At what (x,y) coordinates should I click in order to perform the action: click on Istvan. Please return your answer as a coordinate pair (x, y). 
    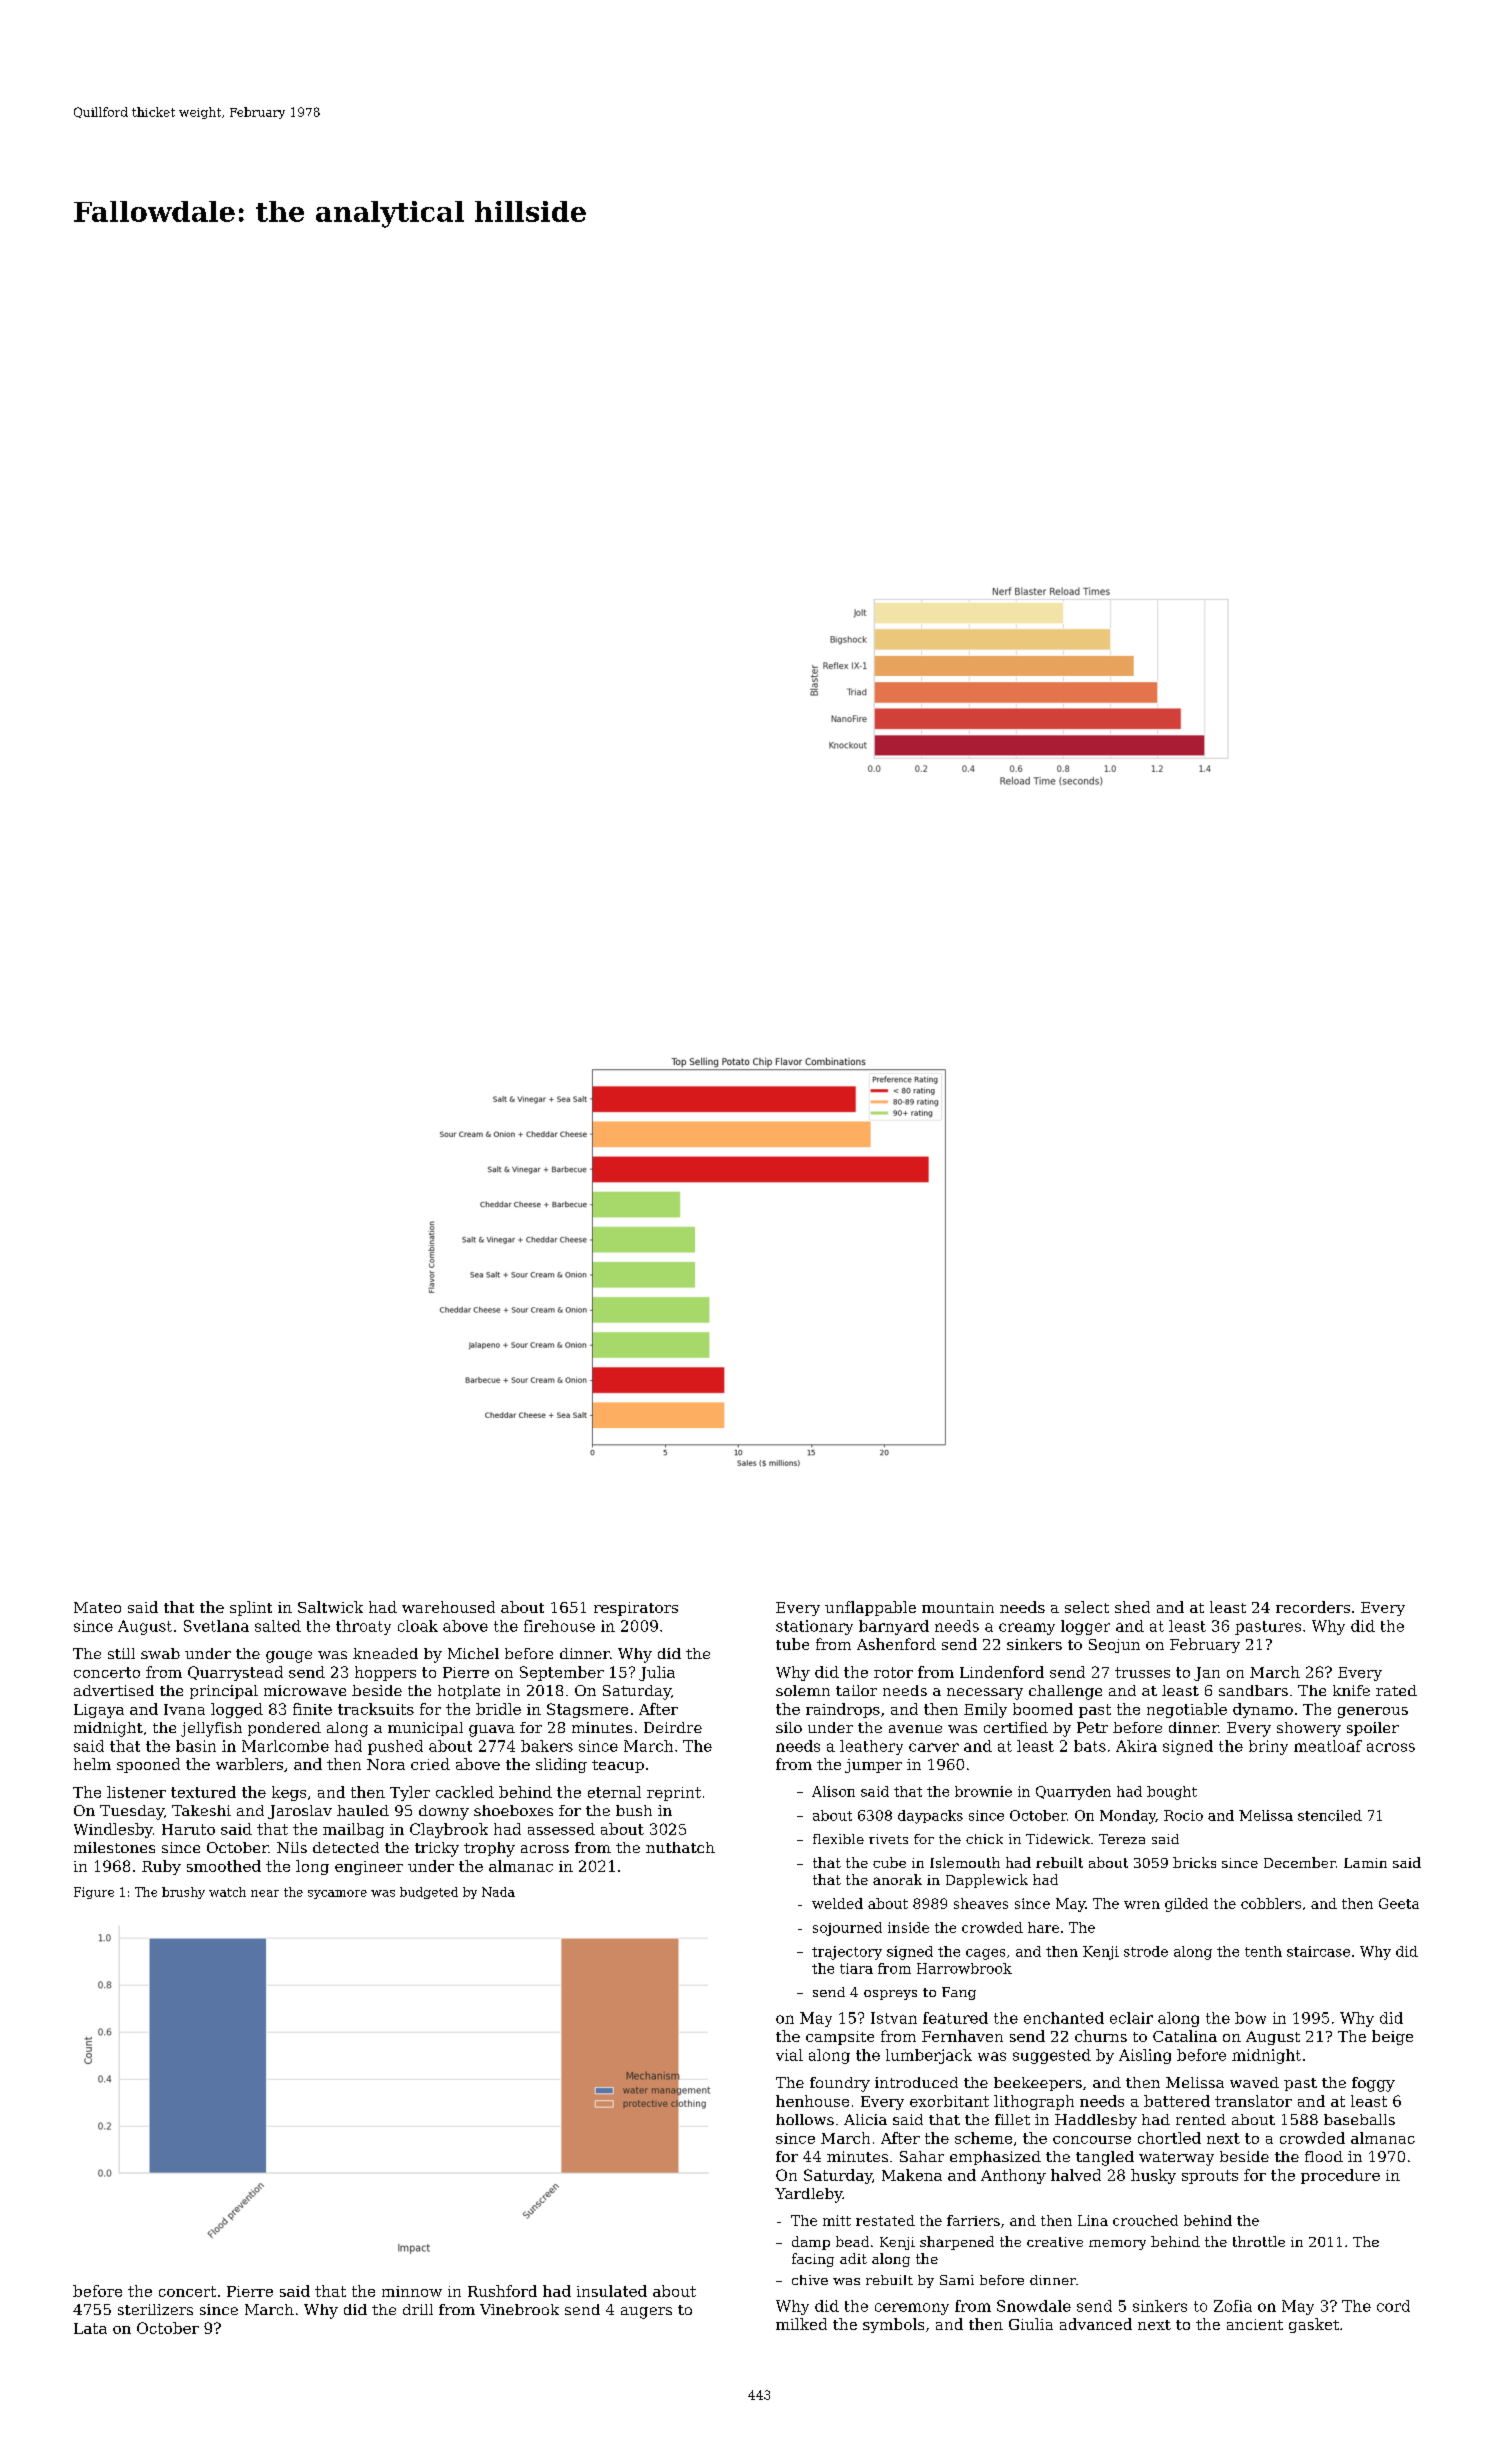
    Looking at the image, I should click on (894, 2018).
